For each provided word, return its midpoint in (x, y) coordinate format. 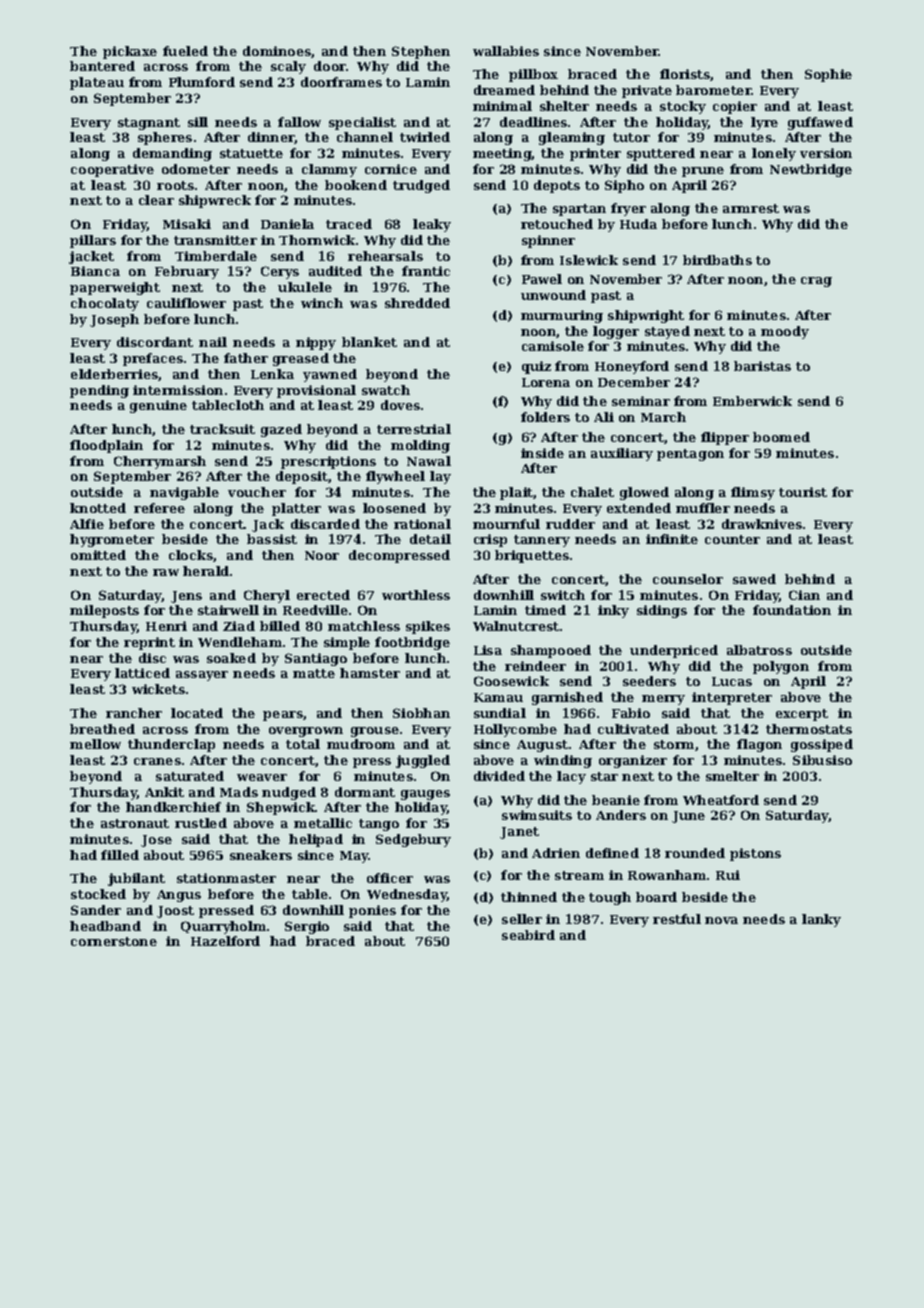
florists (685, 75)
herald (206, 571)
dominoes (277, 52)
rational (422, 524)
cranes (157, 761)
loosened (394, 508)
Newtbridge (811, 170)
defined (612, 853)
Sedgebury (413, 840)
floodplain (106, 446)
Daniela (287, 224)
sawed (754, 579)
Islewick (589, 260)
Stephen (421, 52)
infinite (672, 539)
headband (105, 926)
